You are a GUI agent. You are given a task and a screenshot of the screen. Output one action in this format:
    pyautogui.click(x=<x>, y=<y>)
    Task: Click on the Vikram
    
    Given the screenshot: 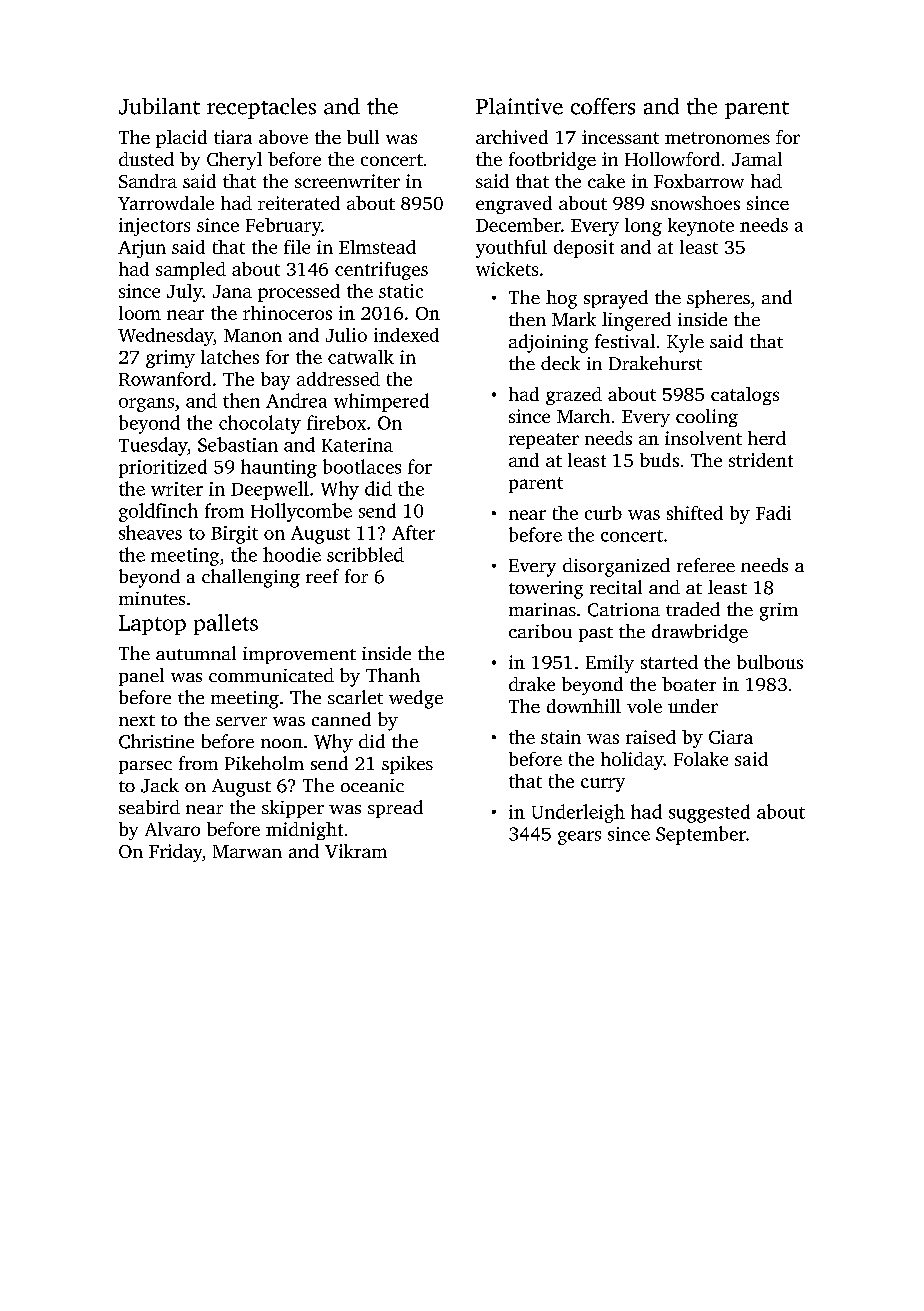 What is the action you would take?
    pyautogui.click(x=356, y=851)
